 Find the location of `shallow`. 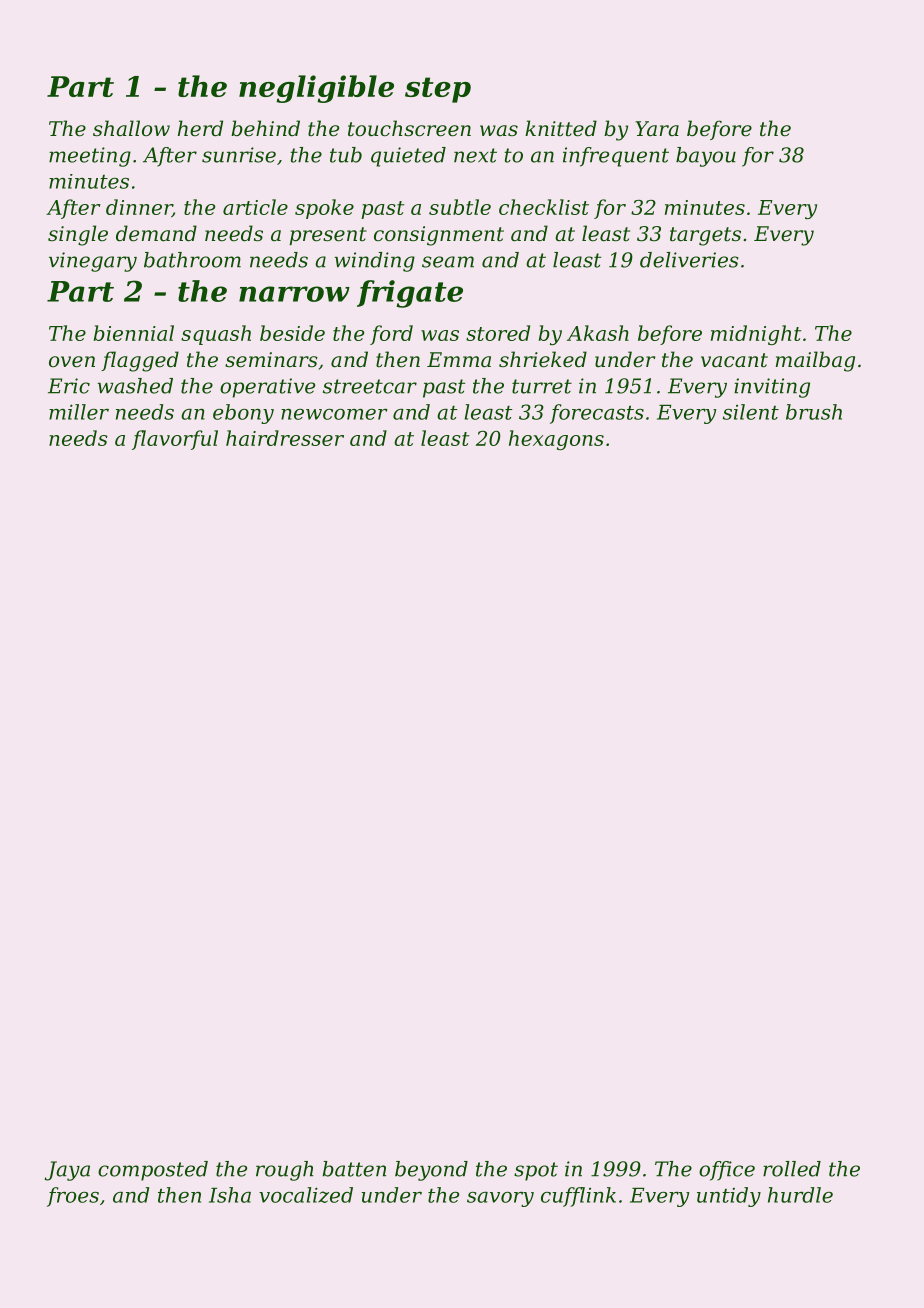

shallow is located at coordinates (131, 128).
